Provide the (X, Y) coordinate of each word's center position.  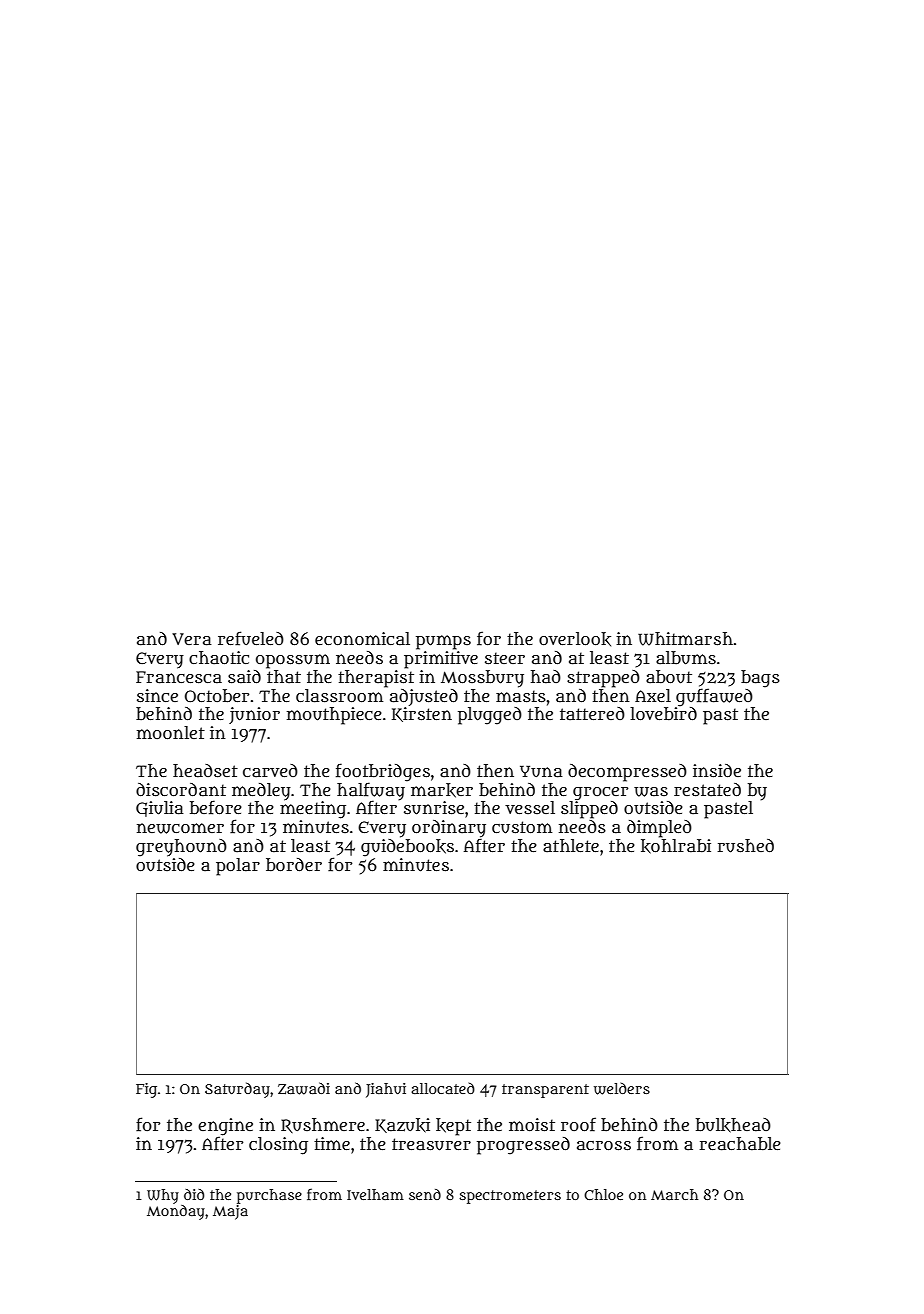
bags (760, 679)
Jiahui (386, 1090)
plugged (490, 716)
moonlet (171, 732)
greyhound (181, 848)
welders (622, 1089)
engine (225, 1127)
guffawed (714, 697)
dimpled (659, 829)
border (294, 864)
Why (163, 1196)
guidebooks (407, 848)
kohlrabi (676, 846)
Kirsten (422, 714)
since (157, 695)
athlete (571, 845)
